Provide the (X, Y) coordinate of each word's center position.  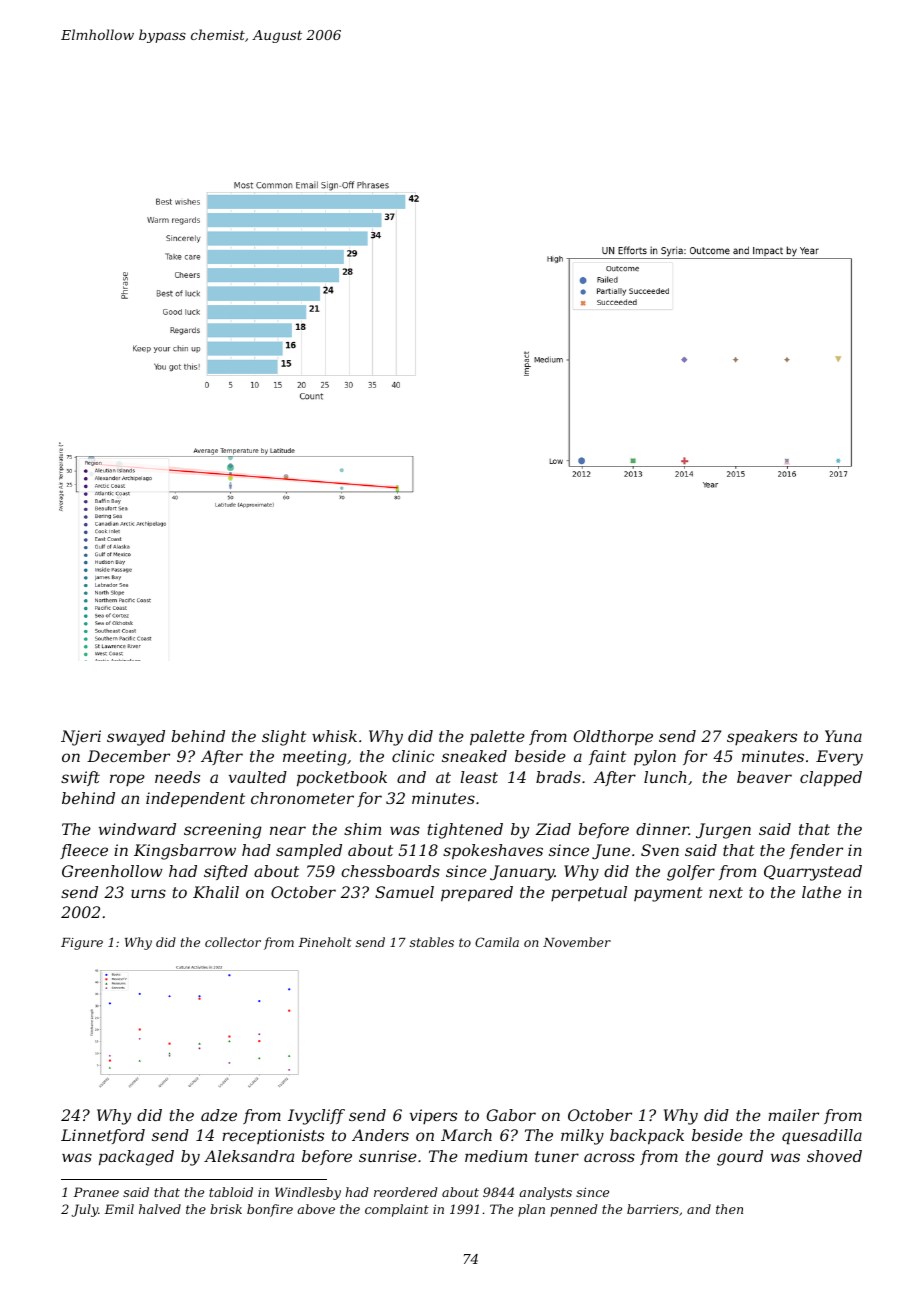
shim (362, 829)
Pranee (96, 1192)
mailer (793, 1115)
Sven (660, 850)
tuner (557, 1156)
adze (219, 1115)
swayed (136, 738)
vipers (433, 1116)
